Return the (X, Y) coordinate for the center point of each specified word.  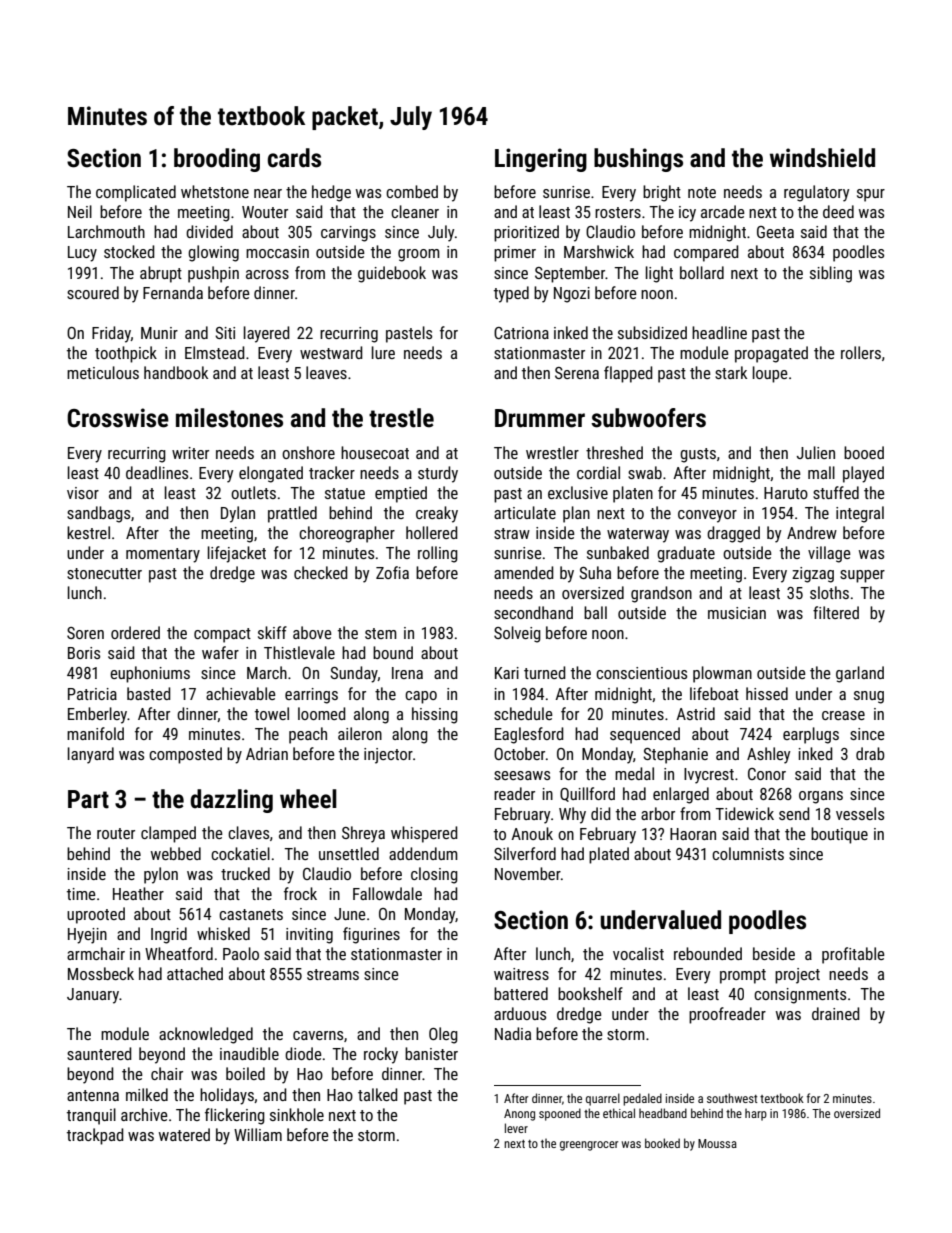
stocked (129, 251)
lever (516, 1128)
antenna (93, 1095)
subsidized (652, 332)
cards (294, 158)
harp (756, 1114)
